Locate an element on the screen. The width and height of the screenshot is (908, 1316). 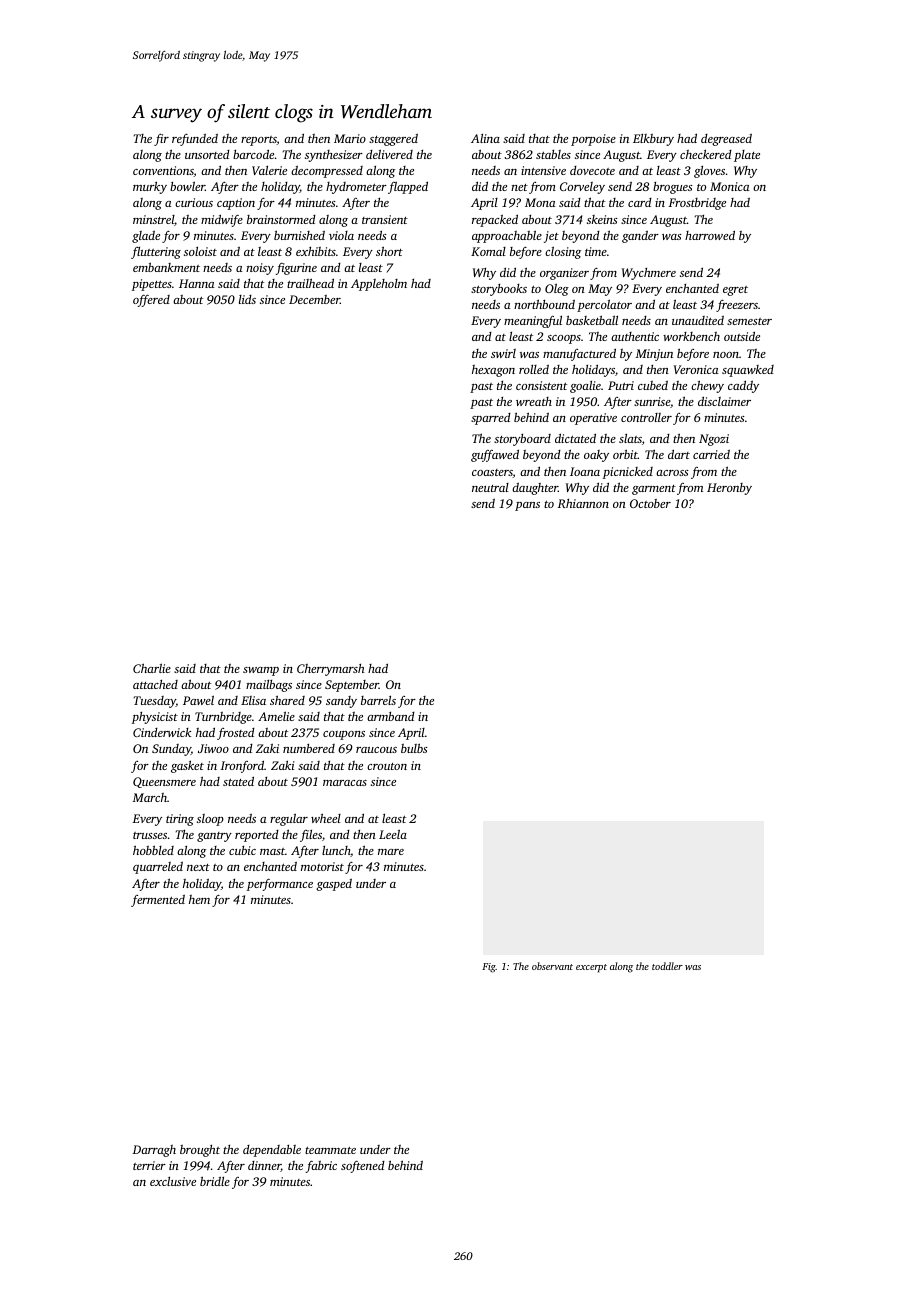
bulbs is located at coordinates (414, 748).
